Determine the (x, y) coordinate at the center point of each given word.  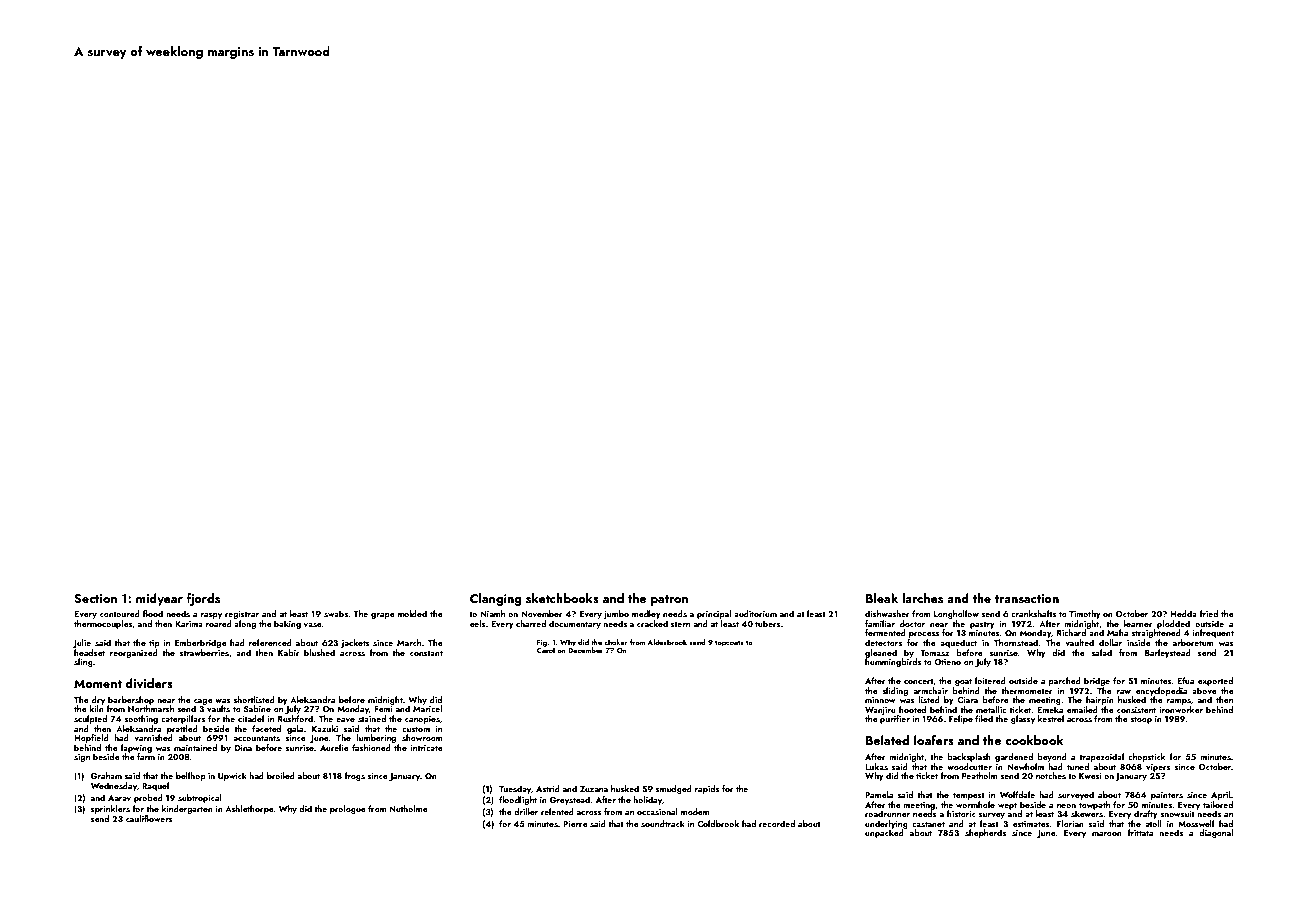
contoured (120, 613)
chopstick (1146, 757)
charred (531, 623)
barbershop (131, 700)
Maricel (427, 708)
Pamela (879, 794)
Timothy (1085, 614)
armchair (930, 690)
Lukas (876, 766)
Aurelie (334, 747)
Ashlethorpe (249, 809)
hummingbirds (893, 662)
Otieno (947, 662)
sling (83, 662)
